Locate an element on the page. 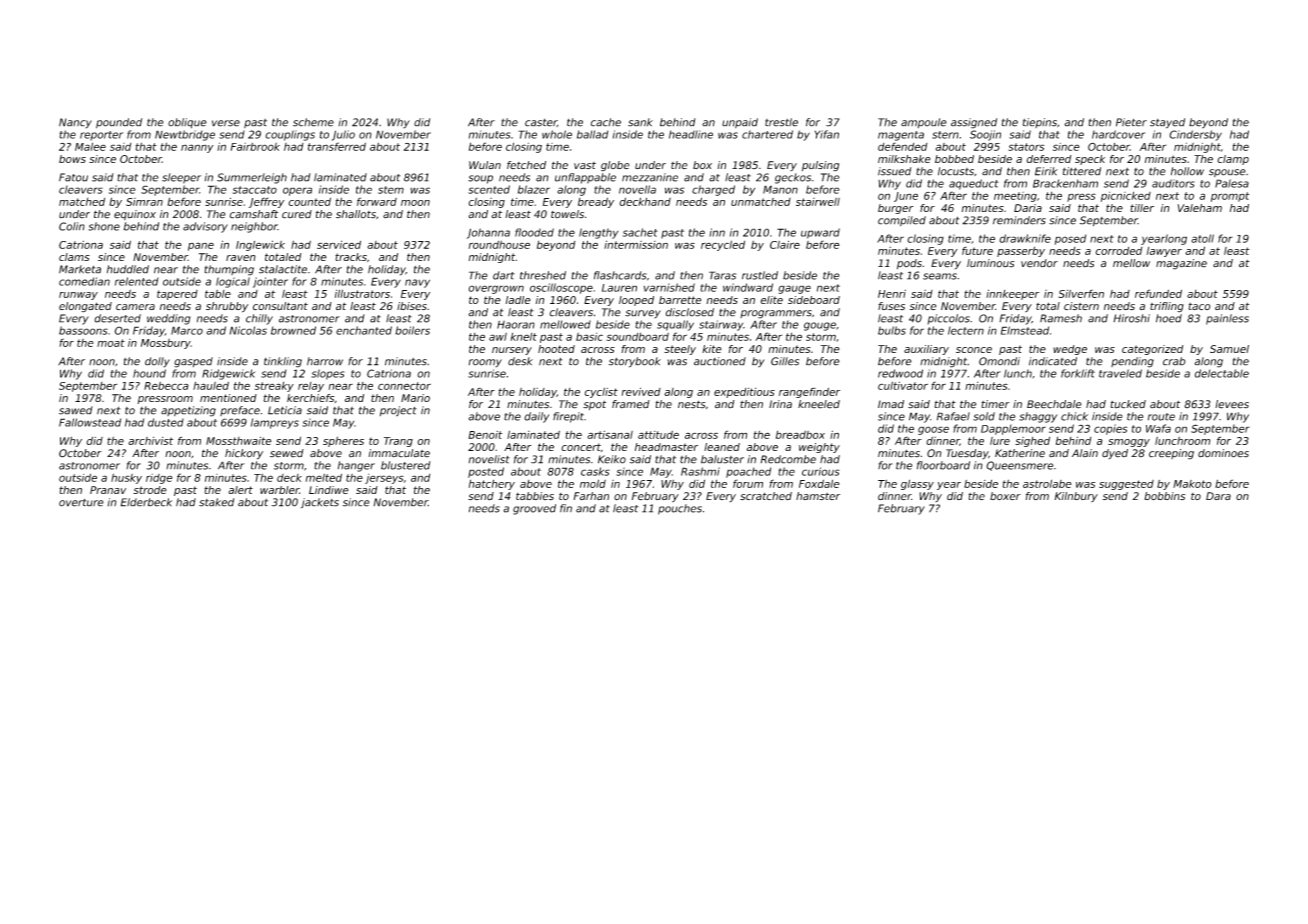  steely is located at coordinates (680, 350).
